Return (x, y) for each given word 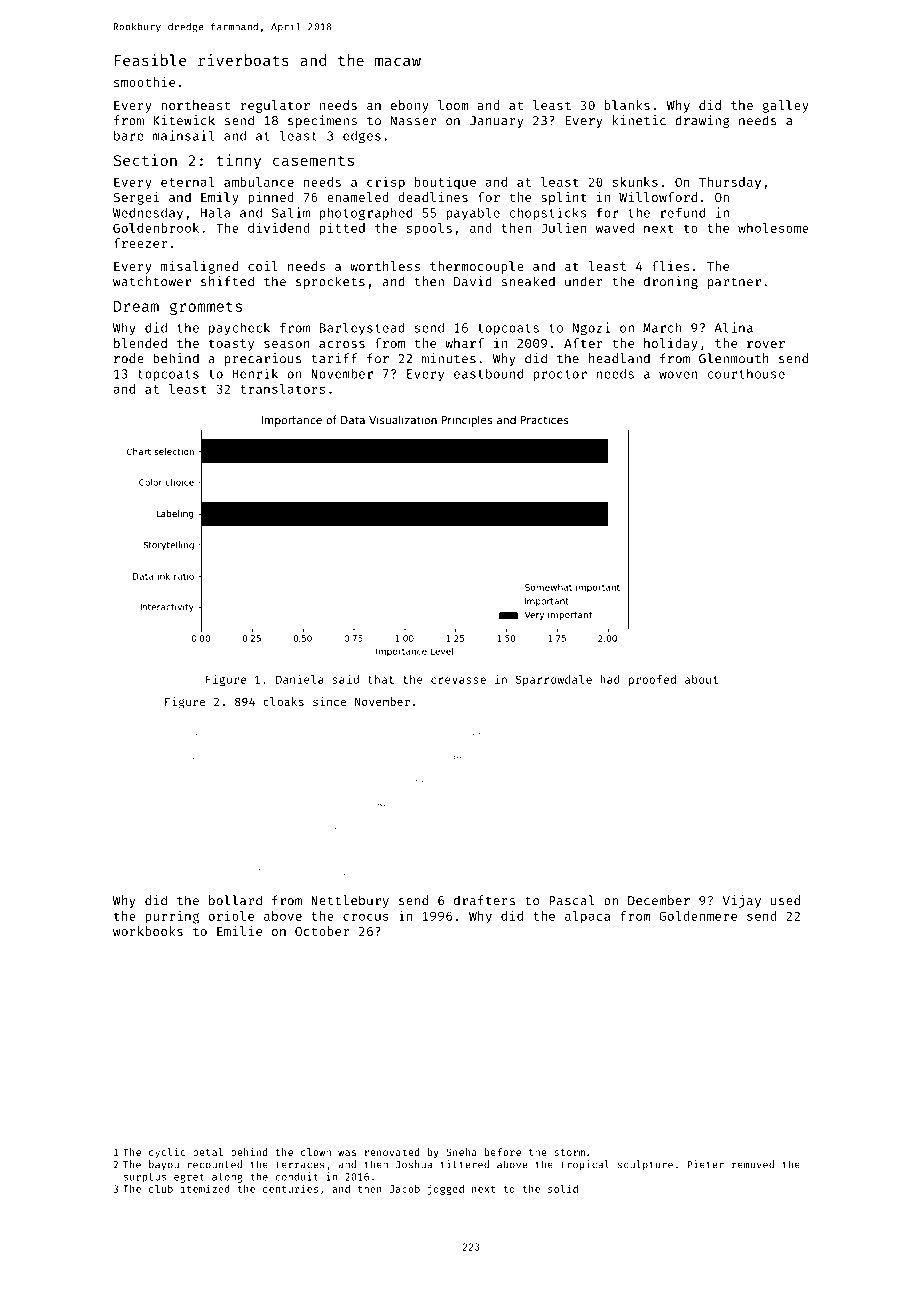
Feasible (150, 60)
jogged (446, 1189)
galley (786, 106)
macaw (398, 61)
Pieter (705, 1164)
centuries (290, 1189)
